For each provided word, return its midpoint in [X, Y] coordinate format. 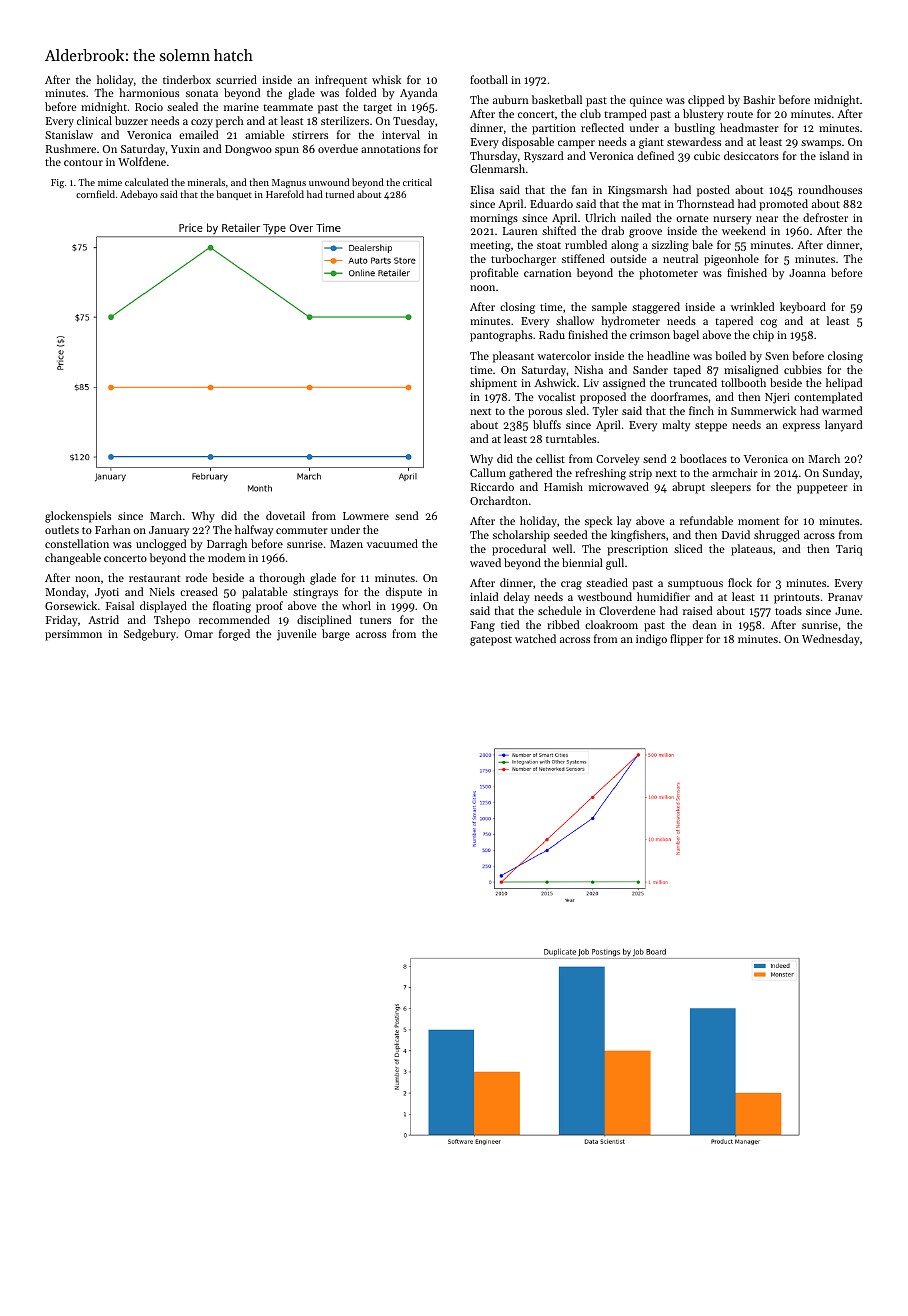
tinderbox [187, 79]
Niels [162, 591]
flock [740, 582]
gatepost [491, 641]
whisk [386, 79]
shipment [493, 384]
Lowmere [366, 516]
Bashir [759, 99]
